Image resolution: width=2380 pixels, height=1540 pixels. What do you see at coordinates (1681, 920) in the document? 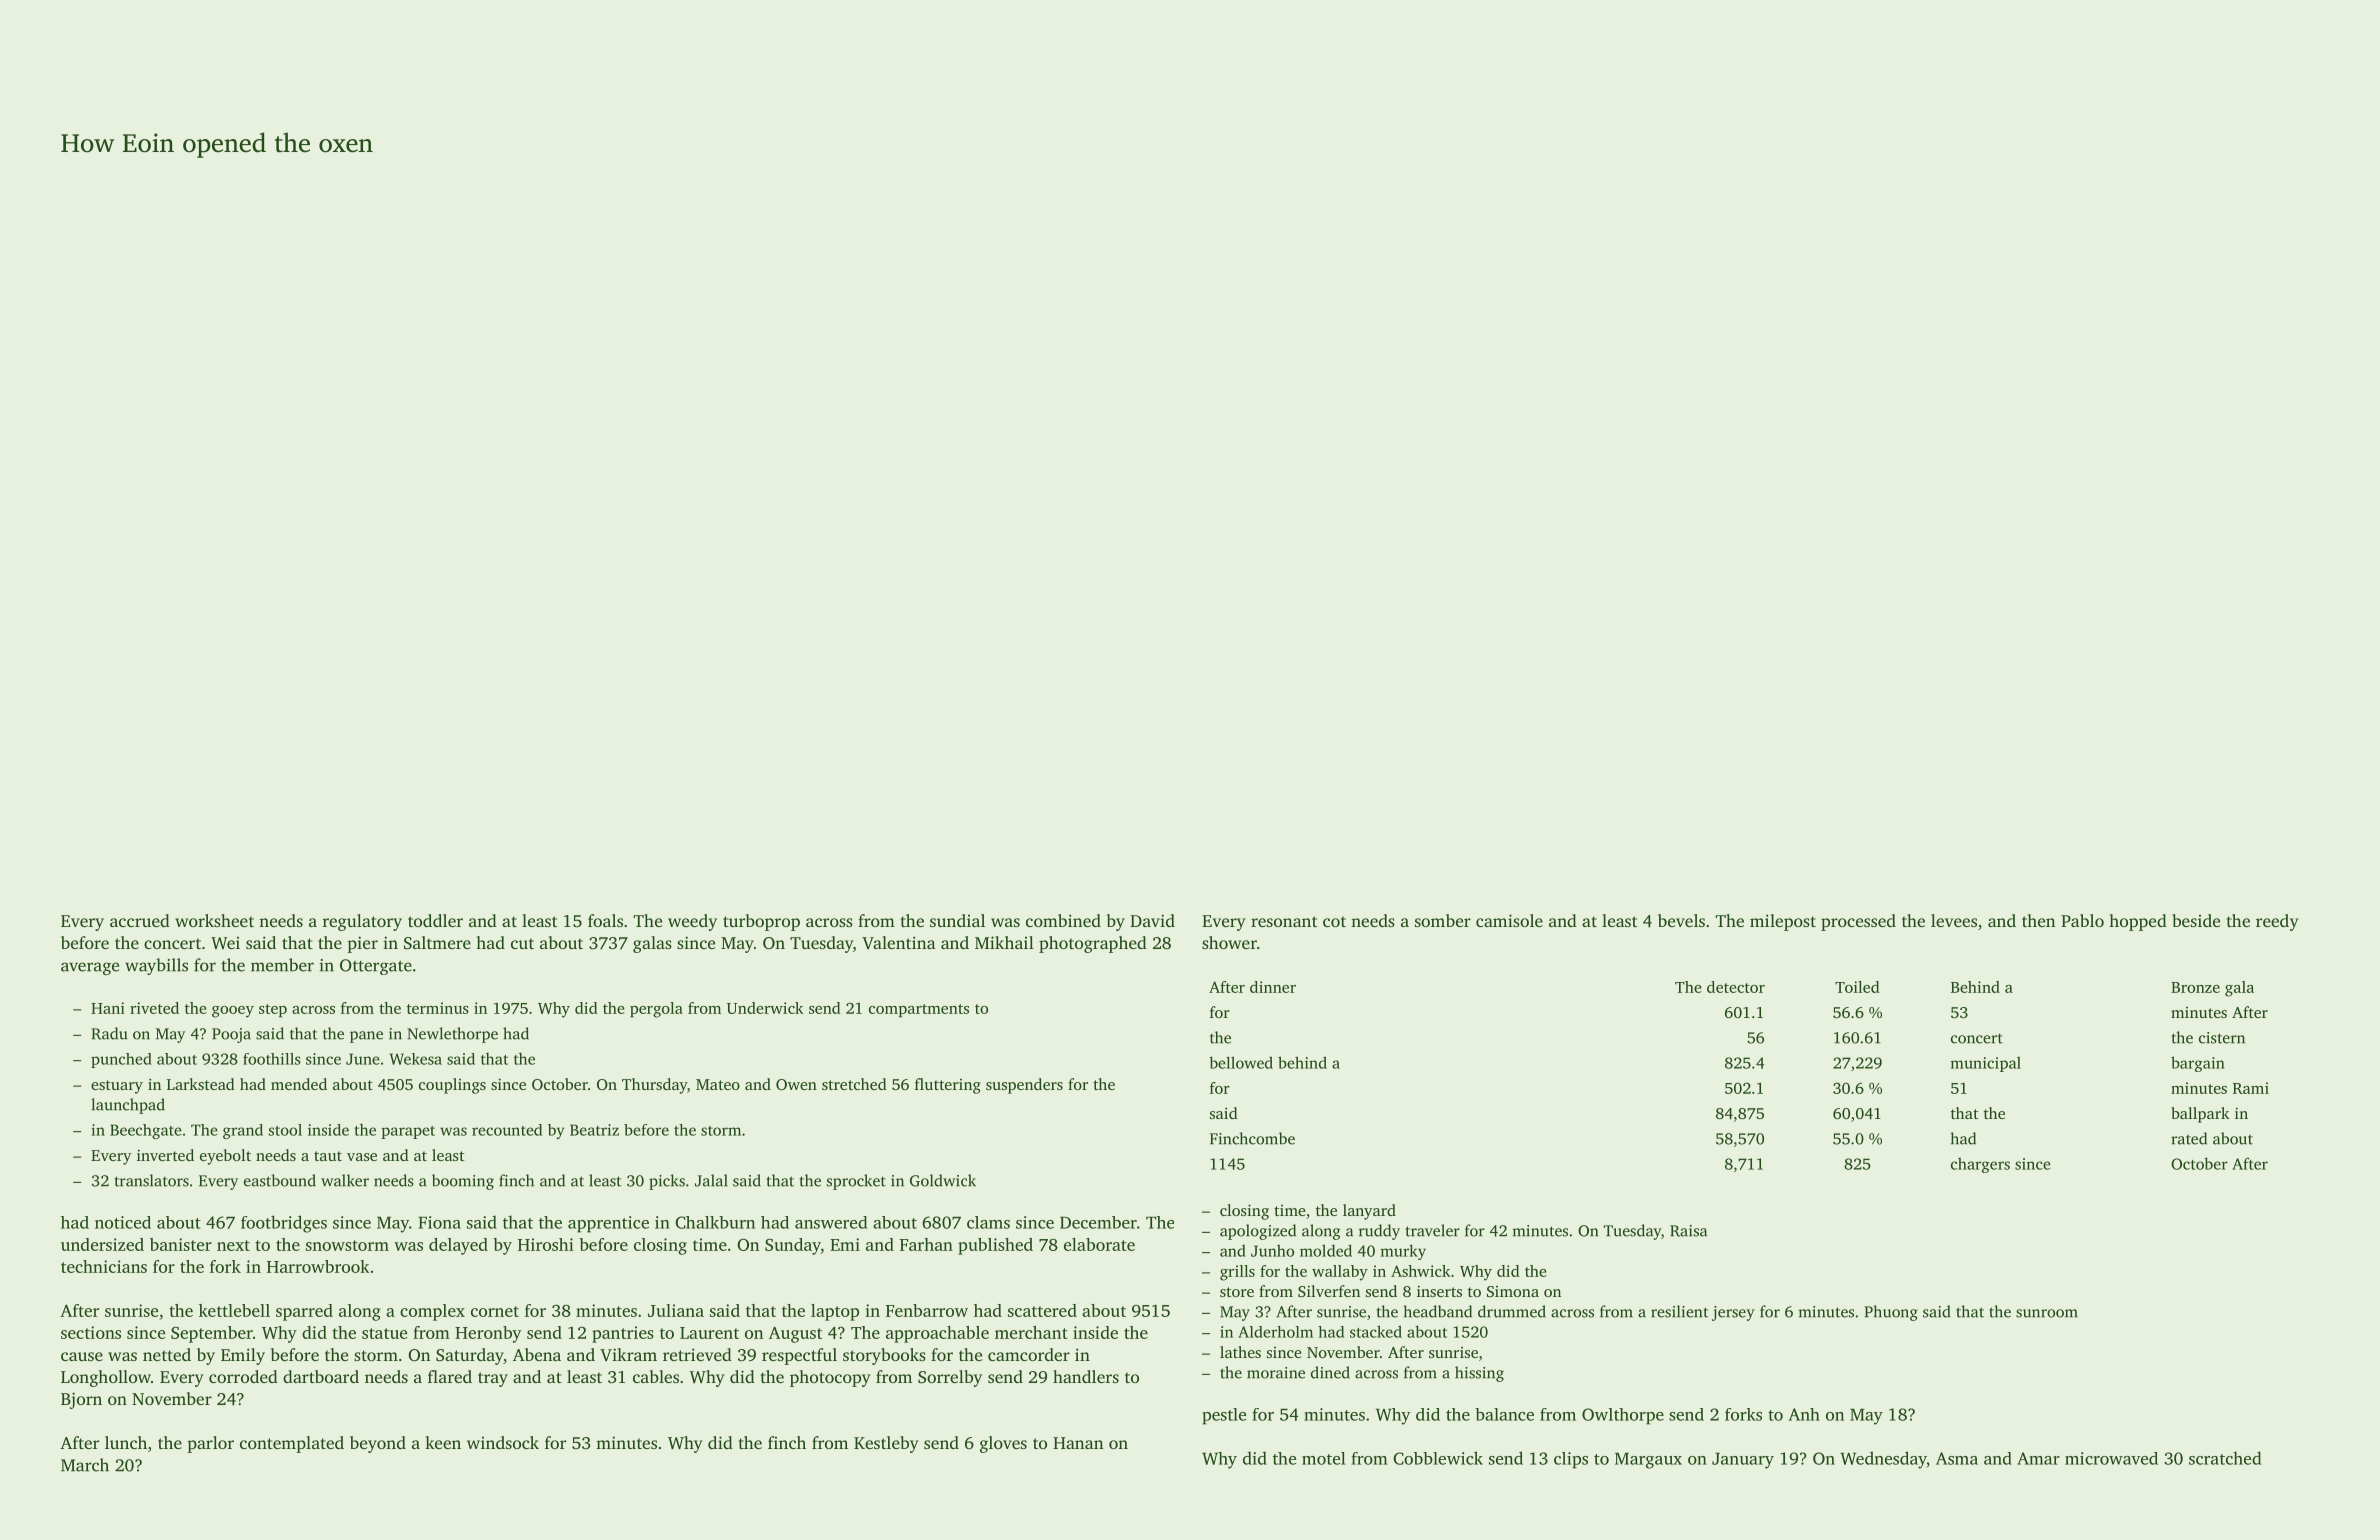
I see `bevels` at bounding box center [1681, 920].
